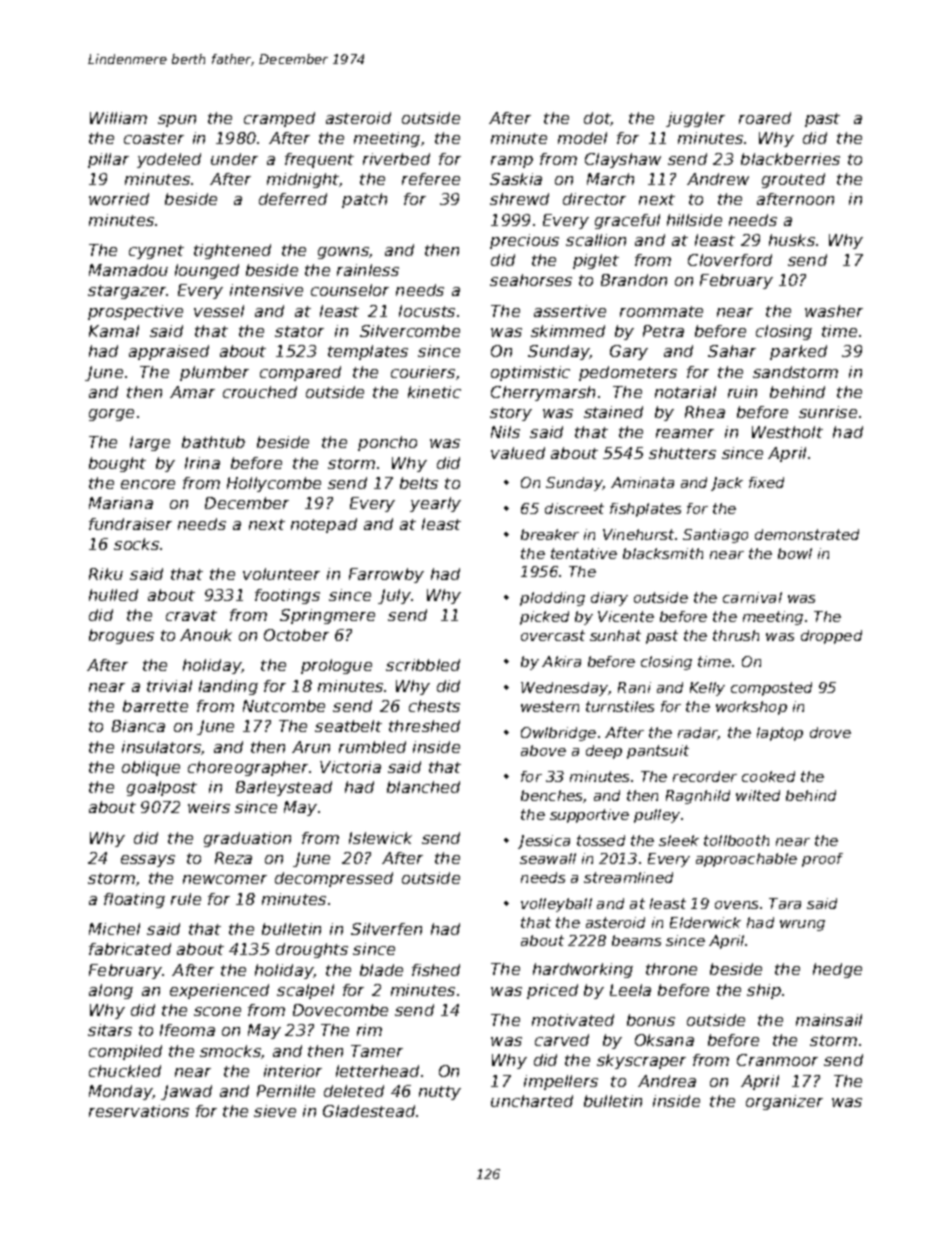 This screenshot has height=1233, width=952. Describe the element at coordinates (396, 159) in the screenshot. I see `riverbed` at that location.
